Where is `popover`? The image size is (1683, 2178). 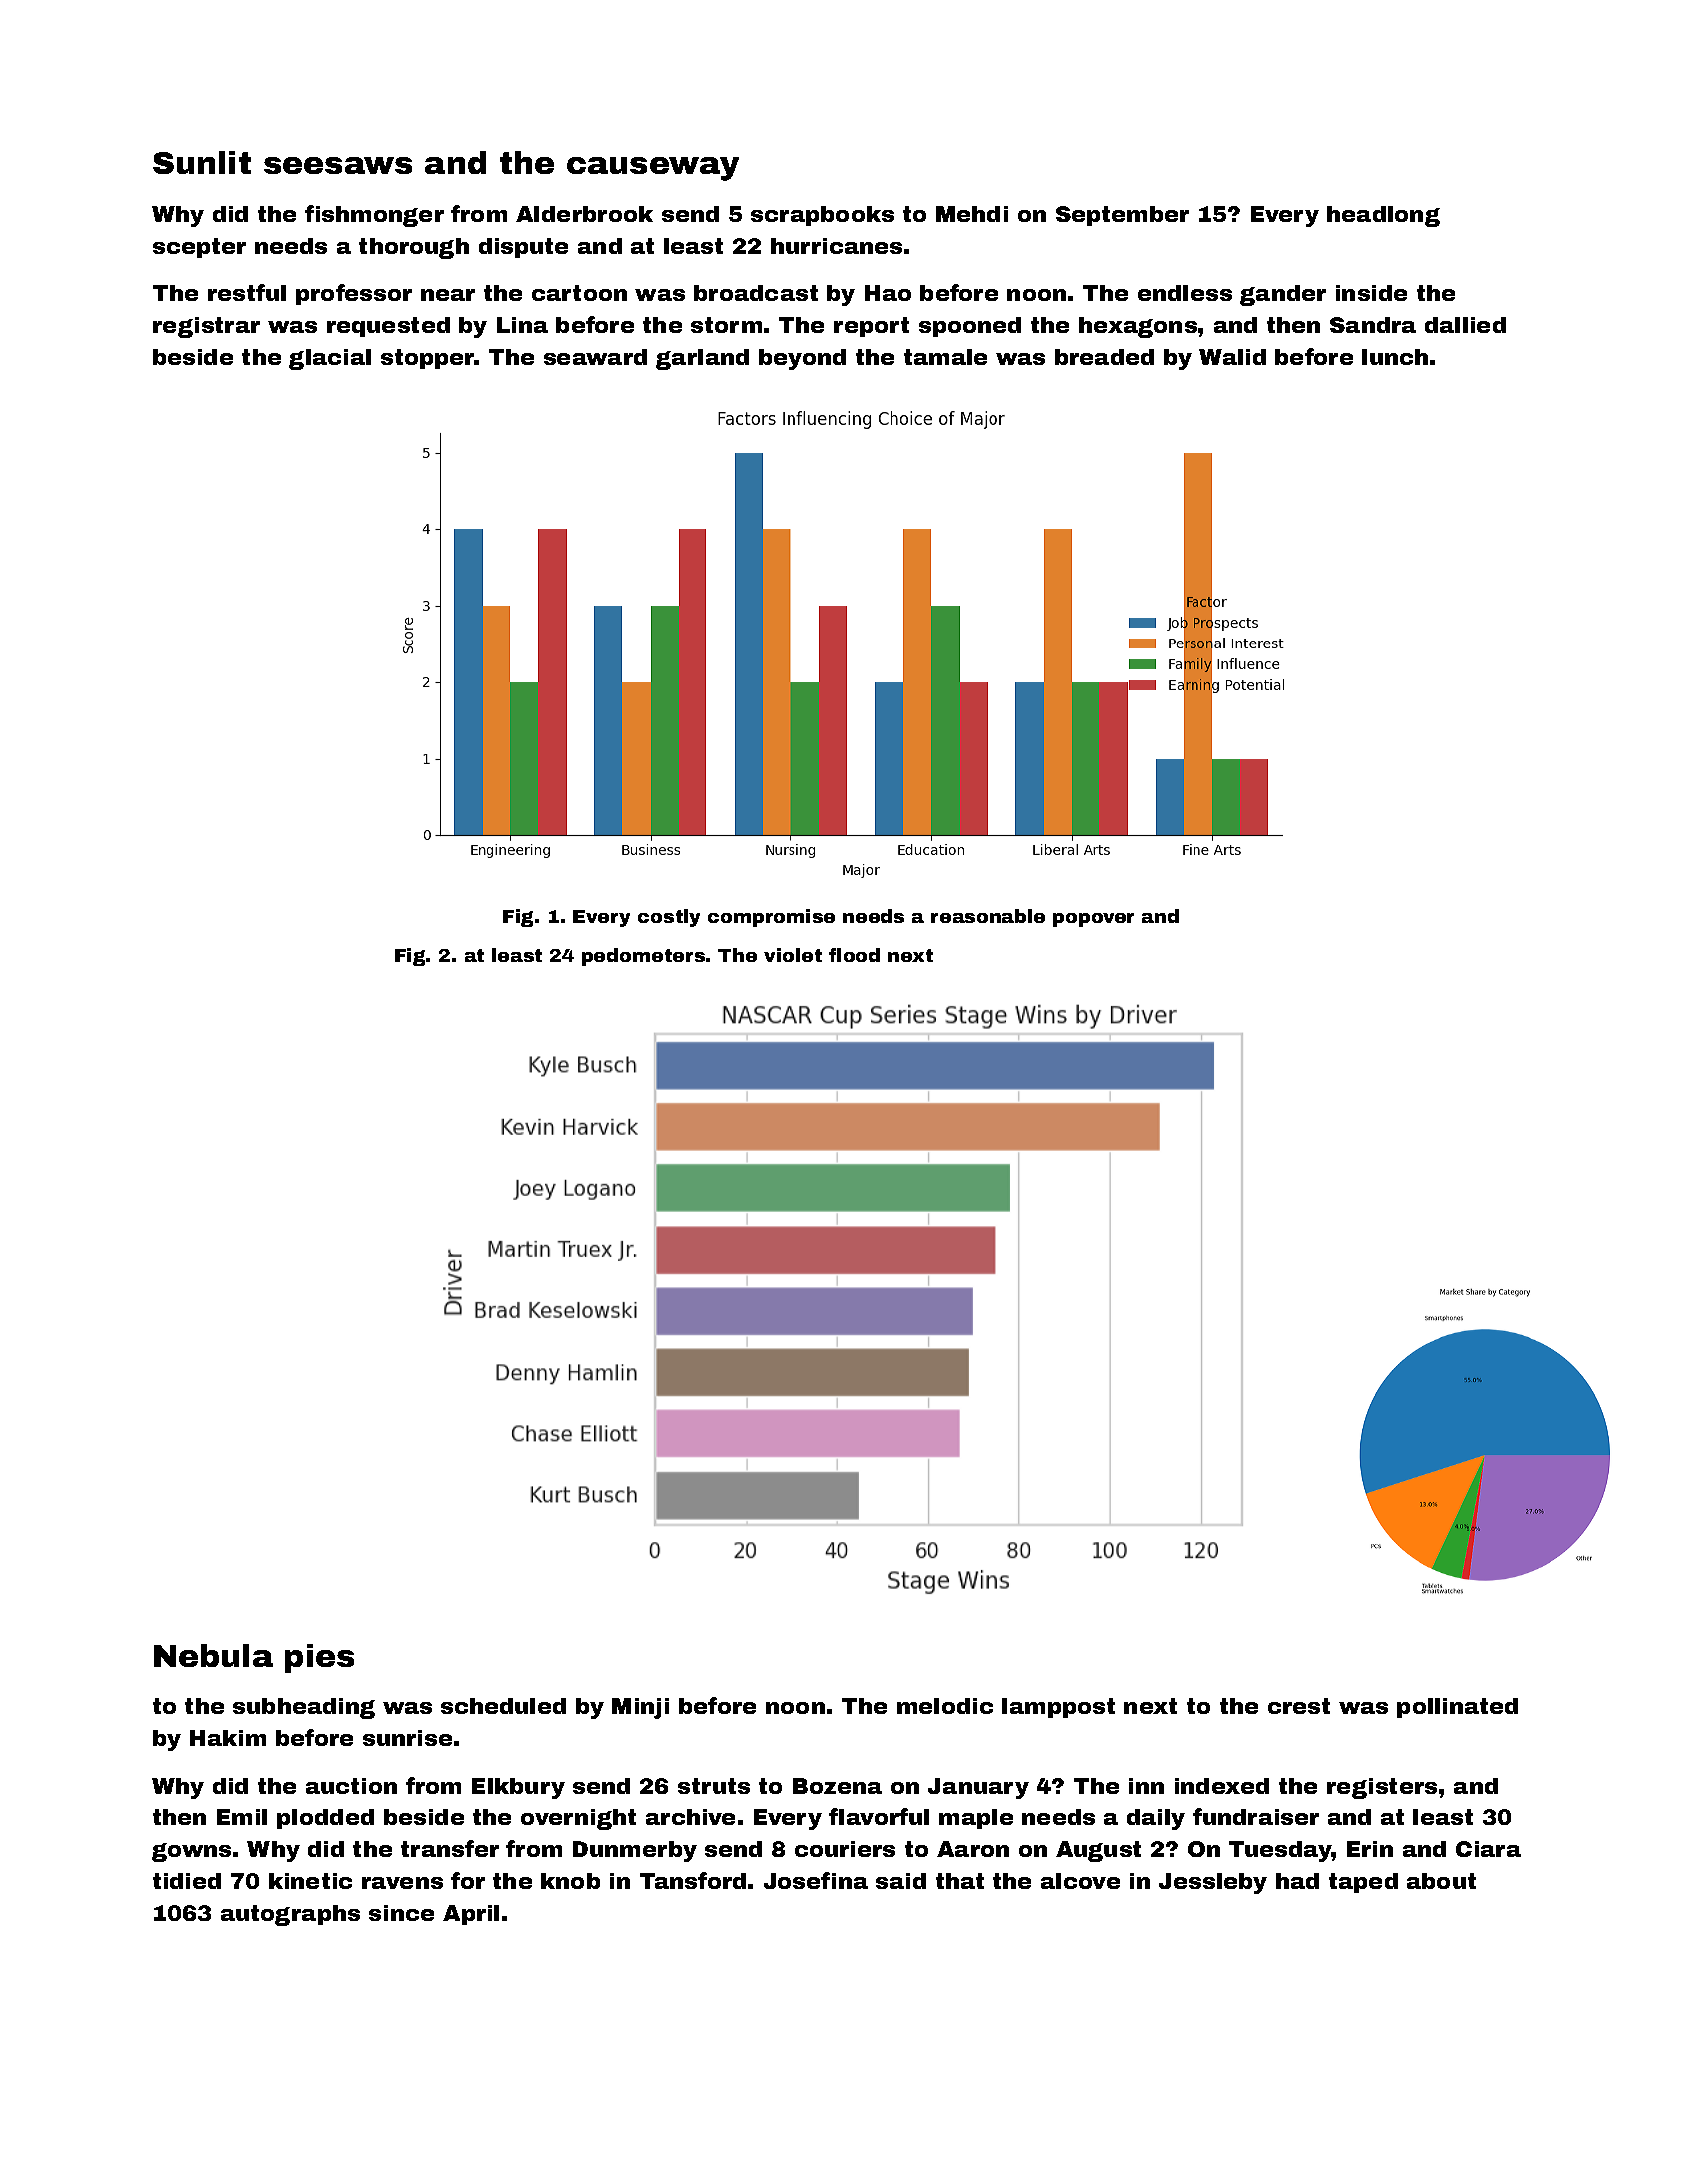
popover is located at coordinates (1093, 920).
